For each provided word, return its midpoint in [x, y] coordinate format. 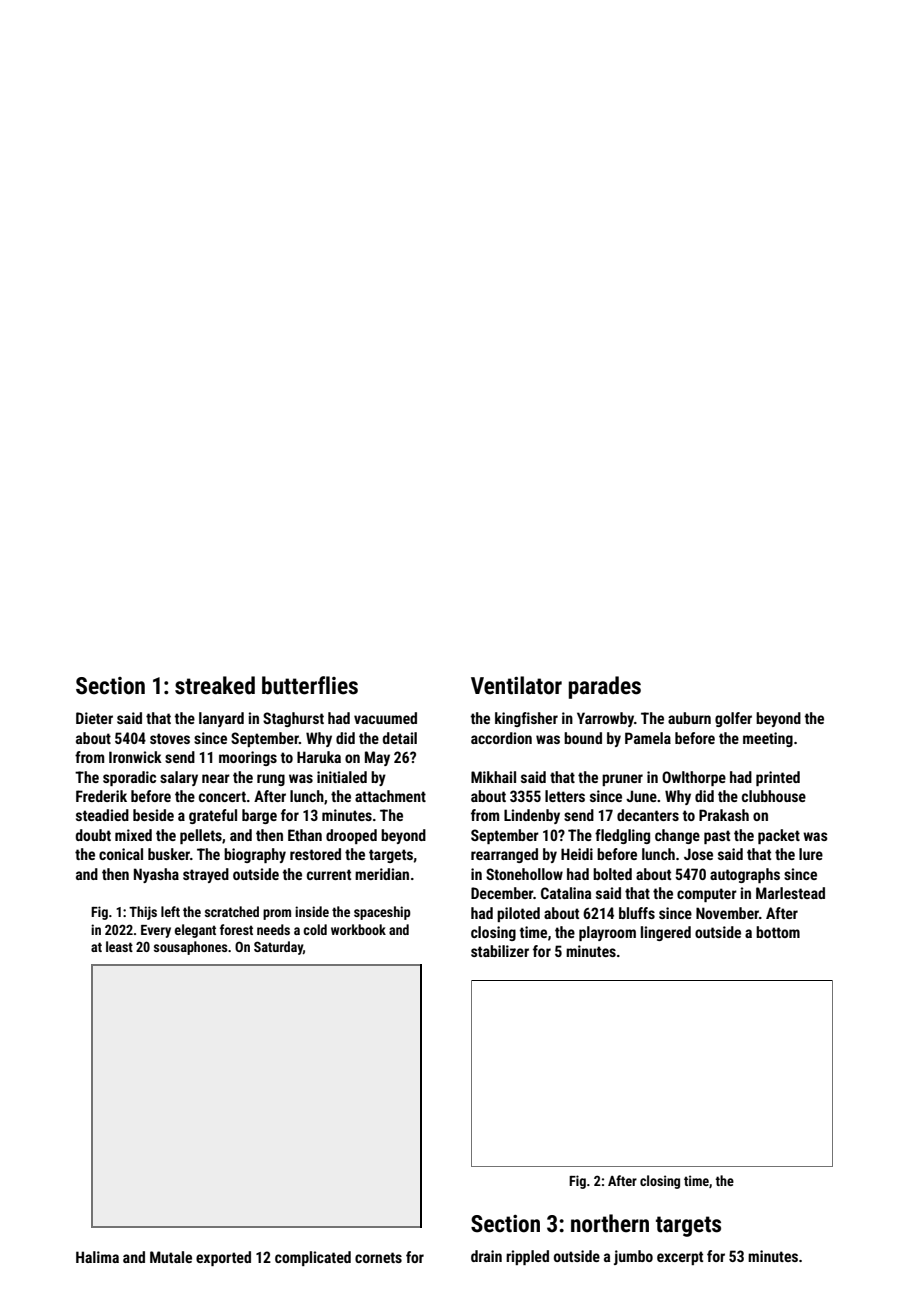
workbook [358, 929]
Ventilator [516, 685]
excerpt [680, 1258]
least [119, 946]
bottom [778, 932]
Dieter [94, 718]
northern [610, 1223]
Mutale [171, 1257]
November [727, 913]
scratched [232, 911]
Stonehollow [524, 874]
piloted [518, 914]
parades [605, 687]
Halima [97, 1257]
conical [121, 854]
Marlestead [790, 893]
